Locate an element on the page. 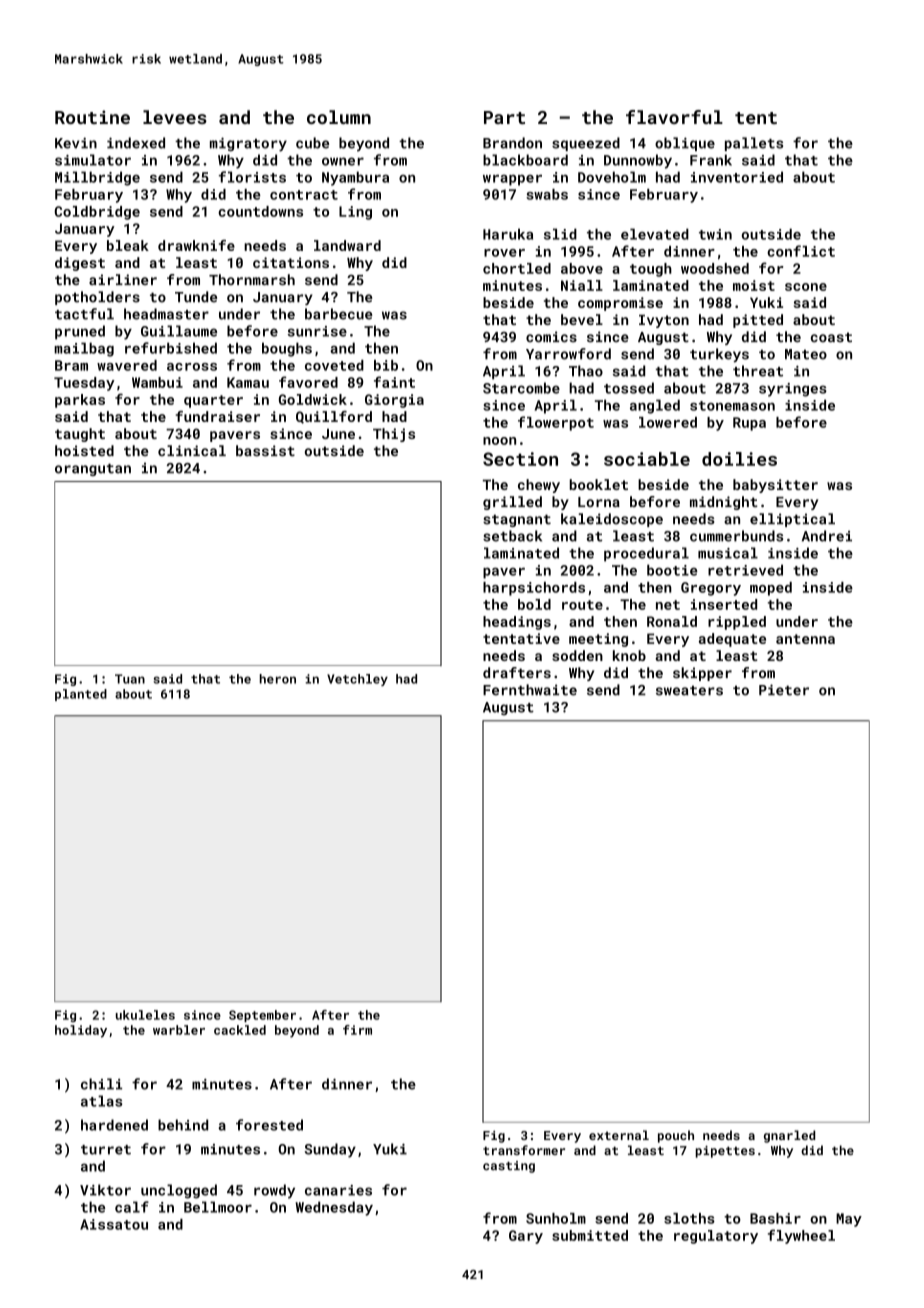 Image resolution: width=924 pixels, height=1308 pixels. Routine is located at coordinates (92, 117).
